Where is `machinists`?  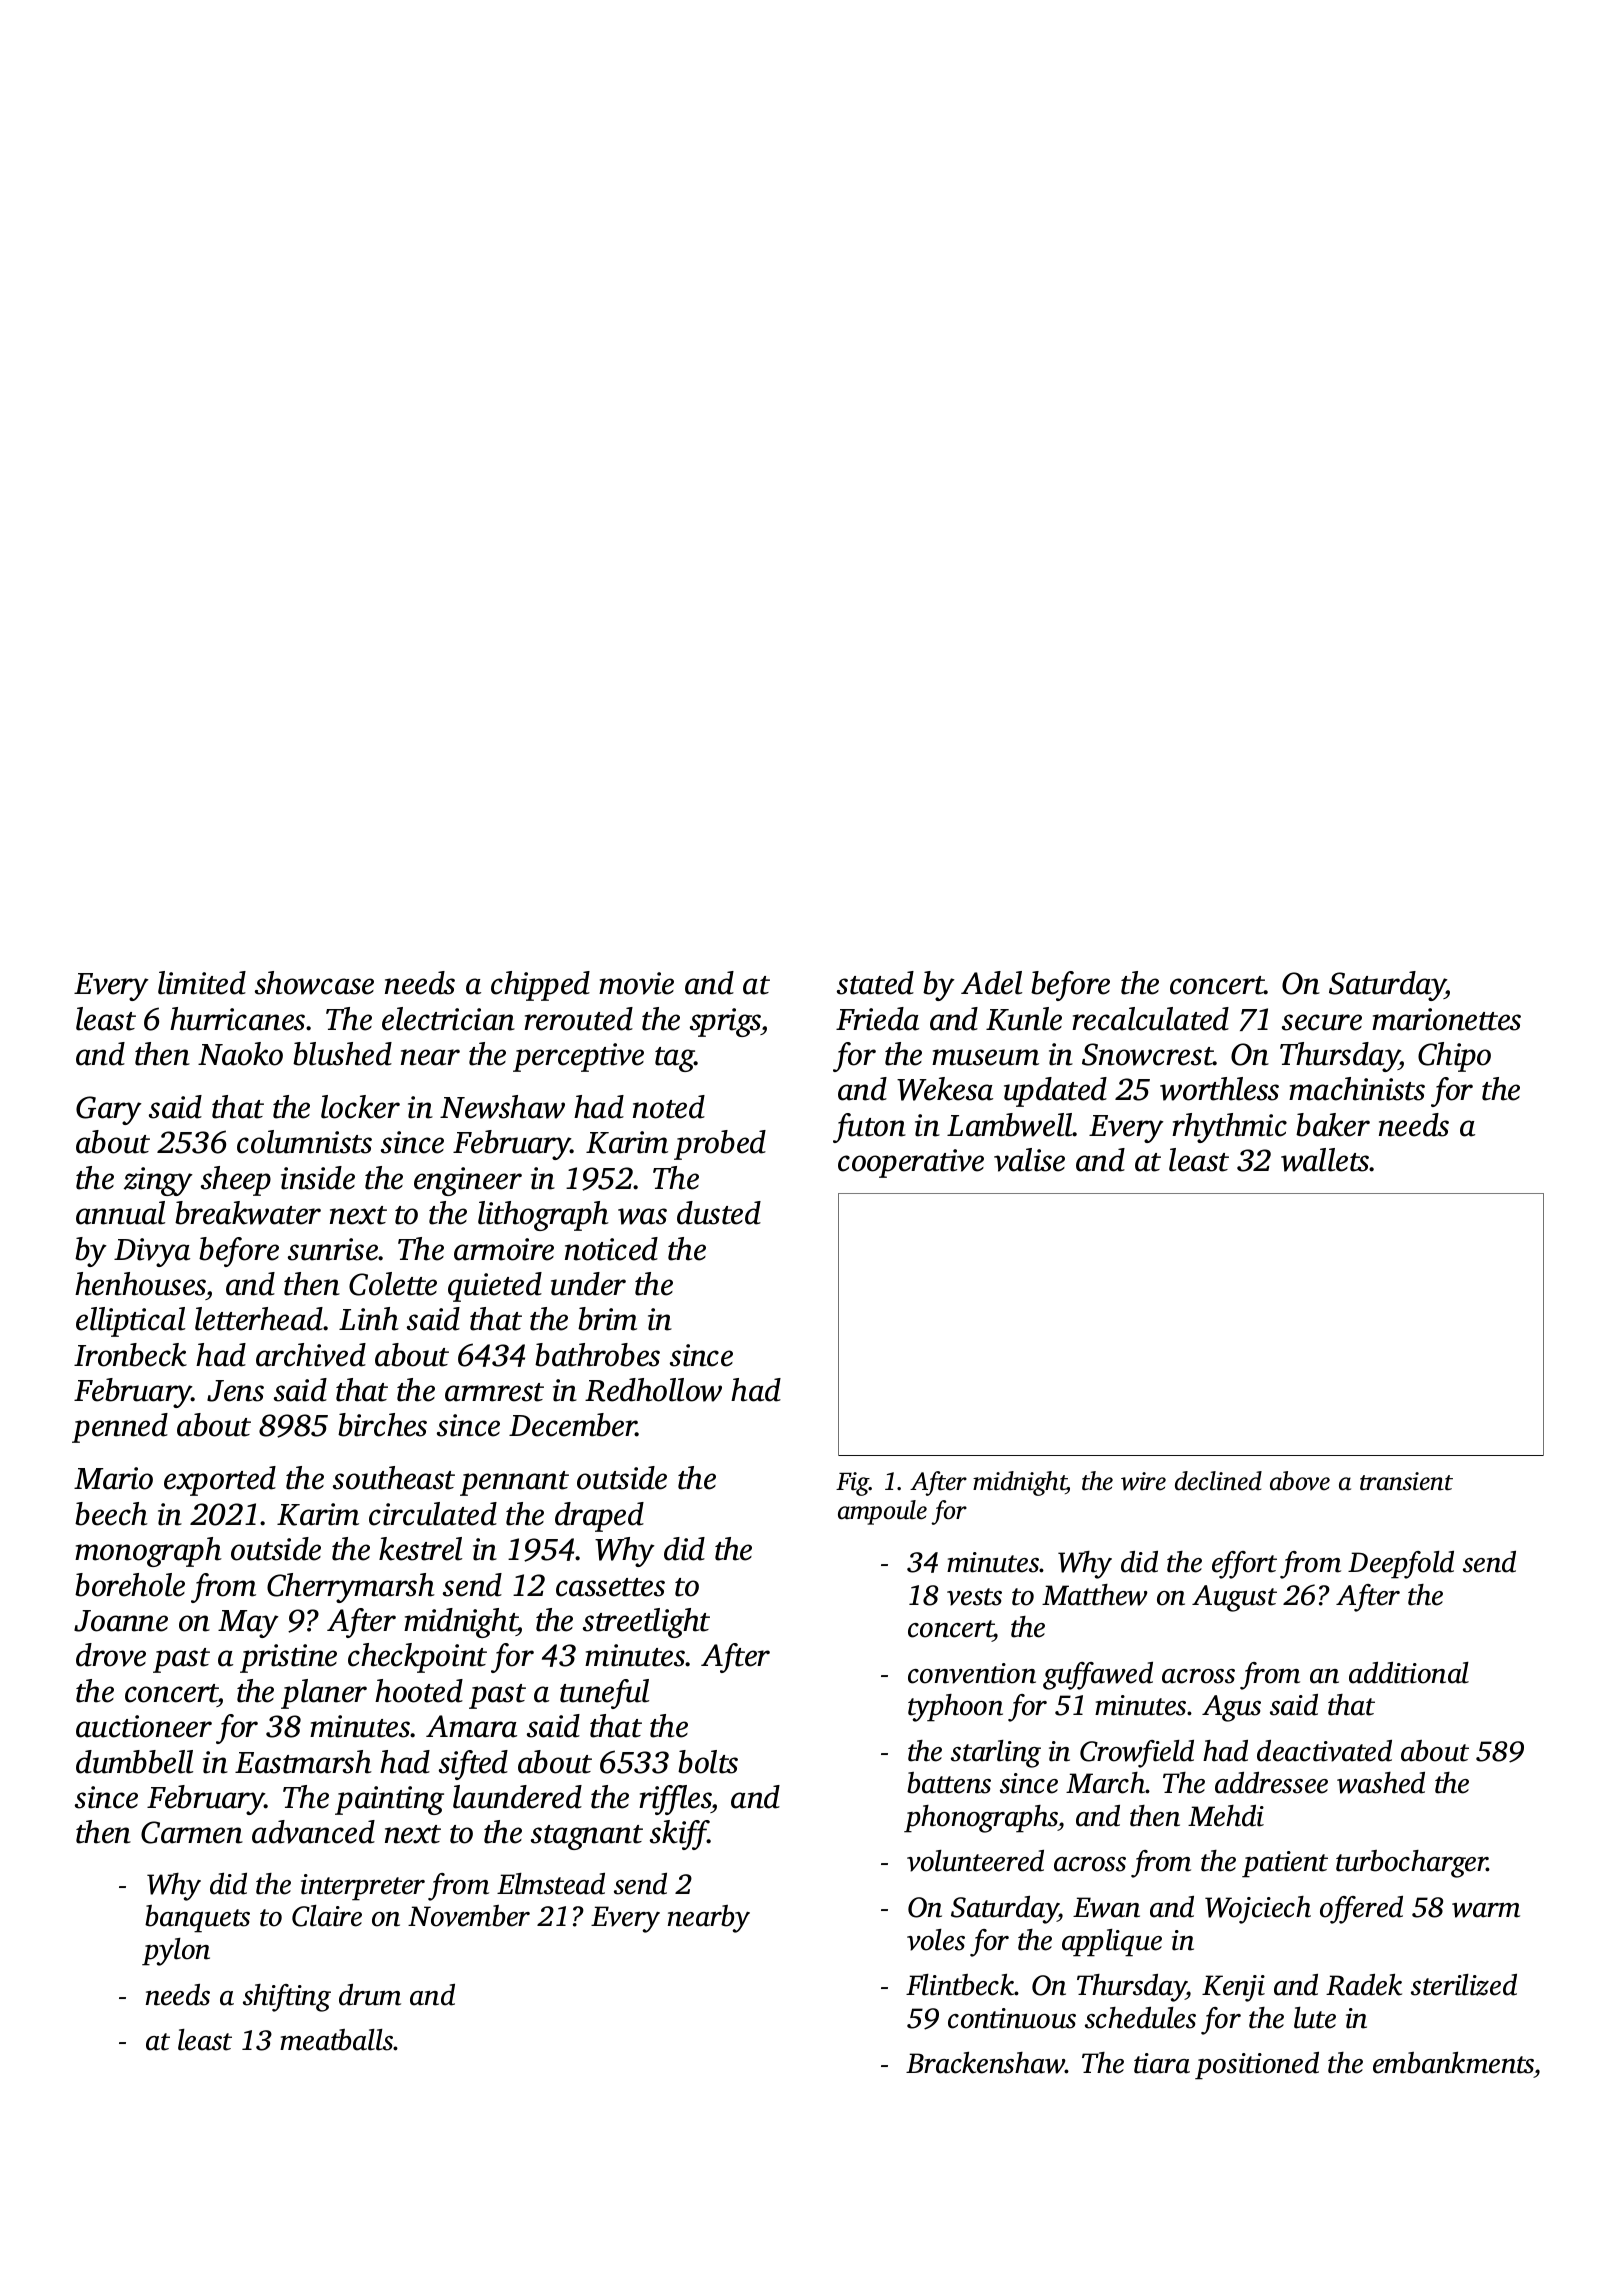 machinists is located at coordinates (1357, 1089).
